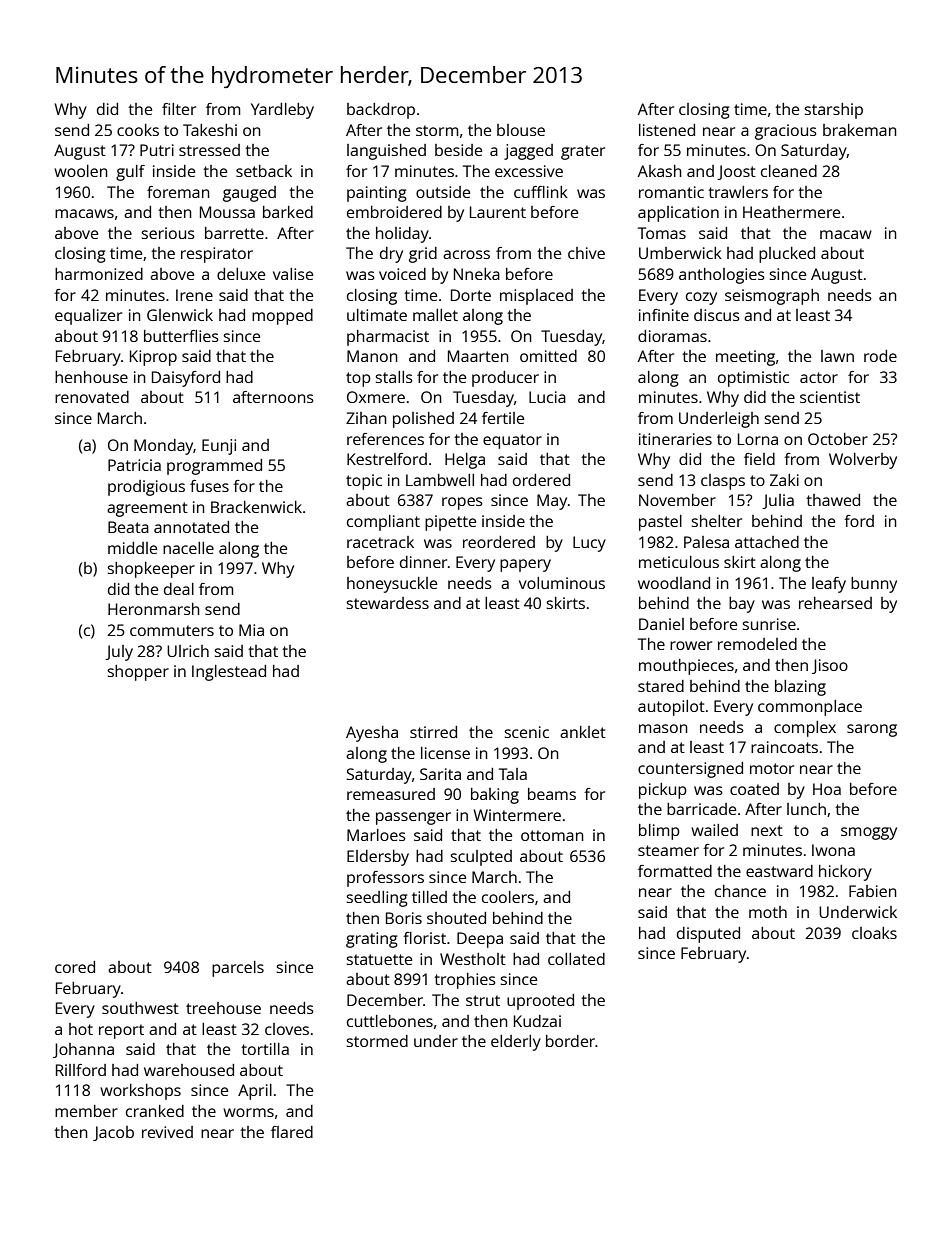 This screenshot has width=952, height=1233. I want to click on compliant, so click(383, 523).
